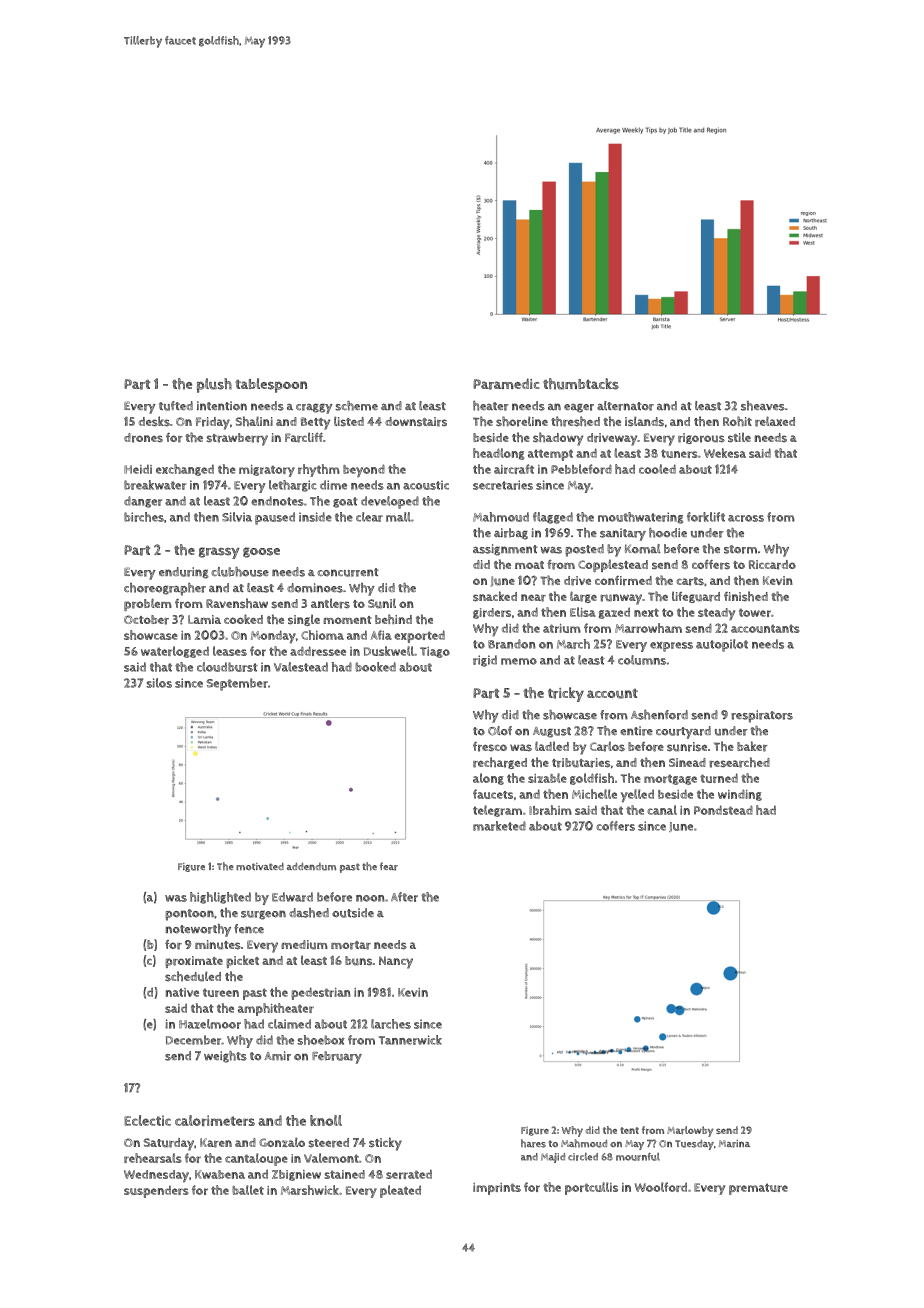 The width and height of the page is (924, 1308). Describe the element at coordinates (214, 385) in the page. I see `plush` at that location.
